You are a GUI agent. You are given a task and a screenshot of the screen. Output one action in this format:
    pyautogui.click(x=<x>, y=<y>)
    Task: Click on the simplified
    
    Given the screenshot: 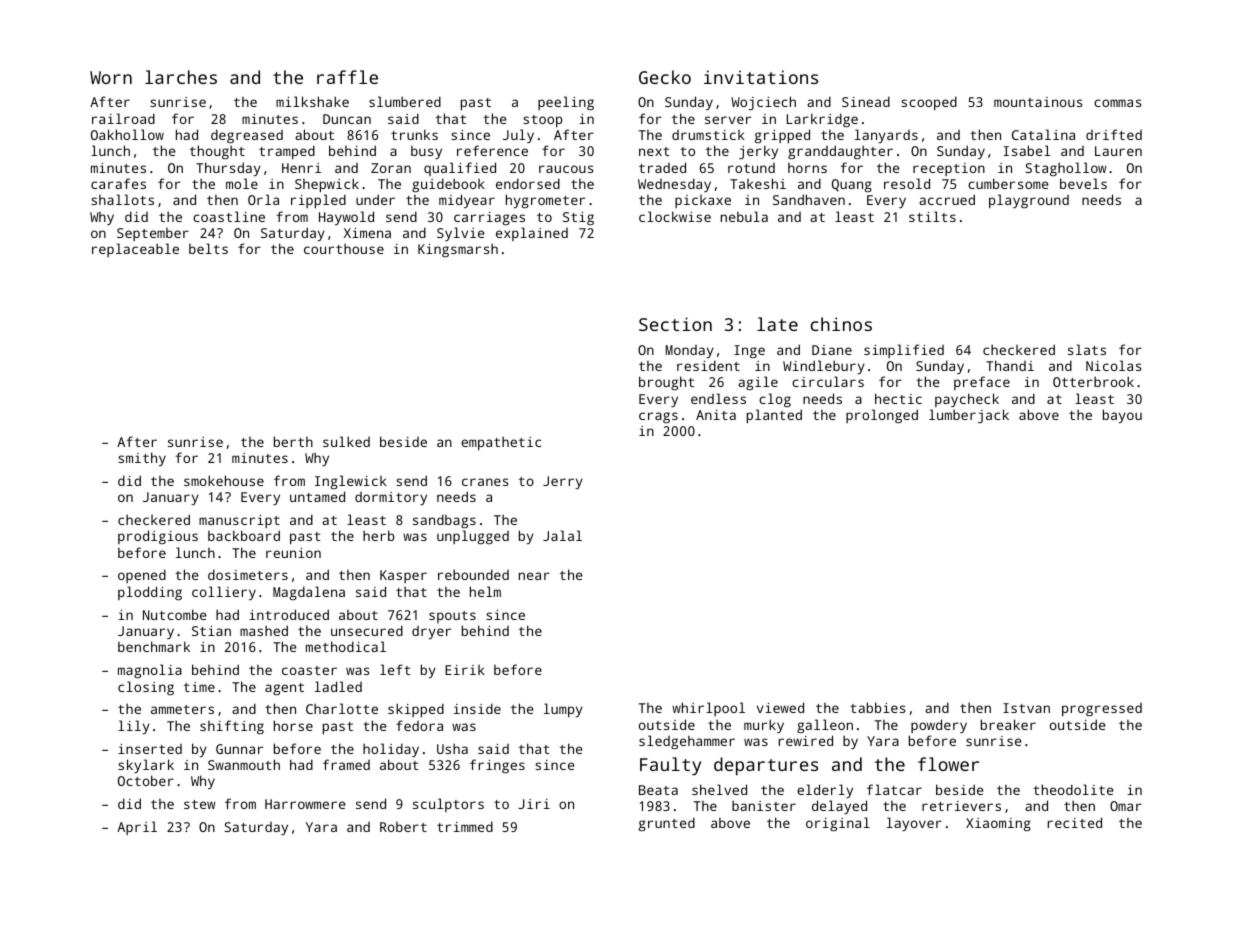 What is the action you would take?
    pyautogui.click(x=904, y=351)
